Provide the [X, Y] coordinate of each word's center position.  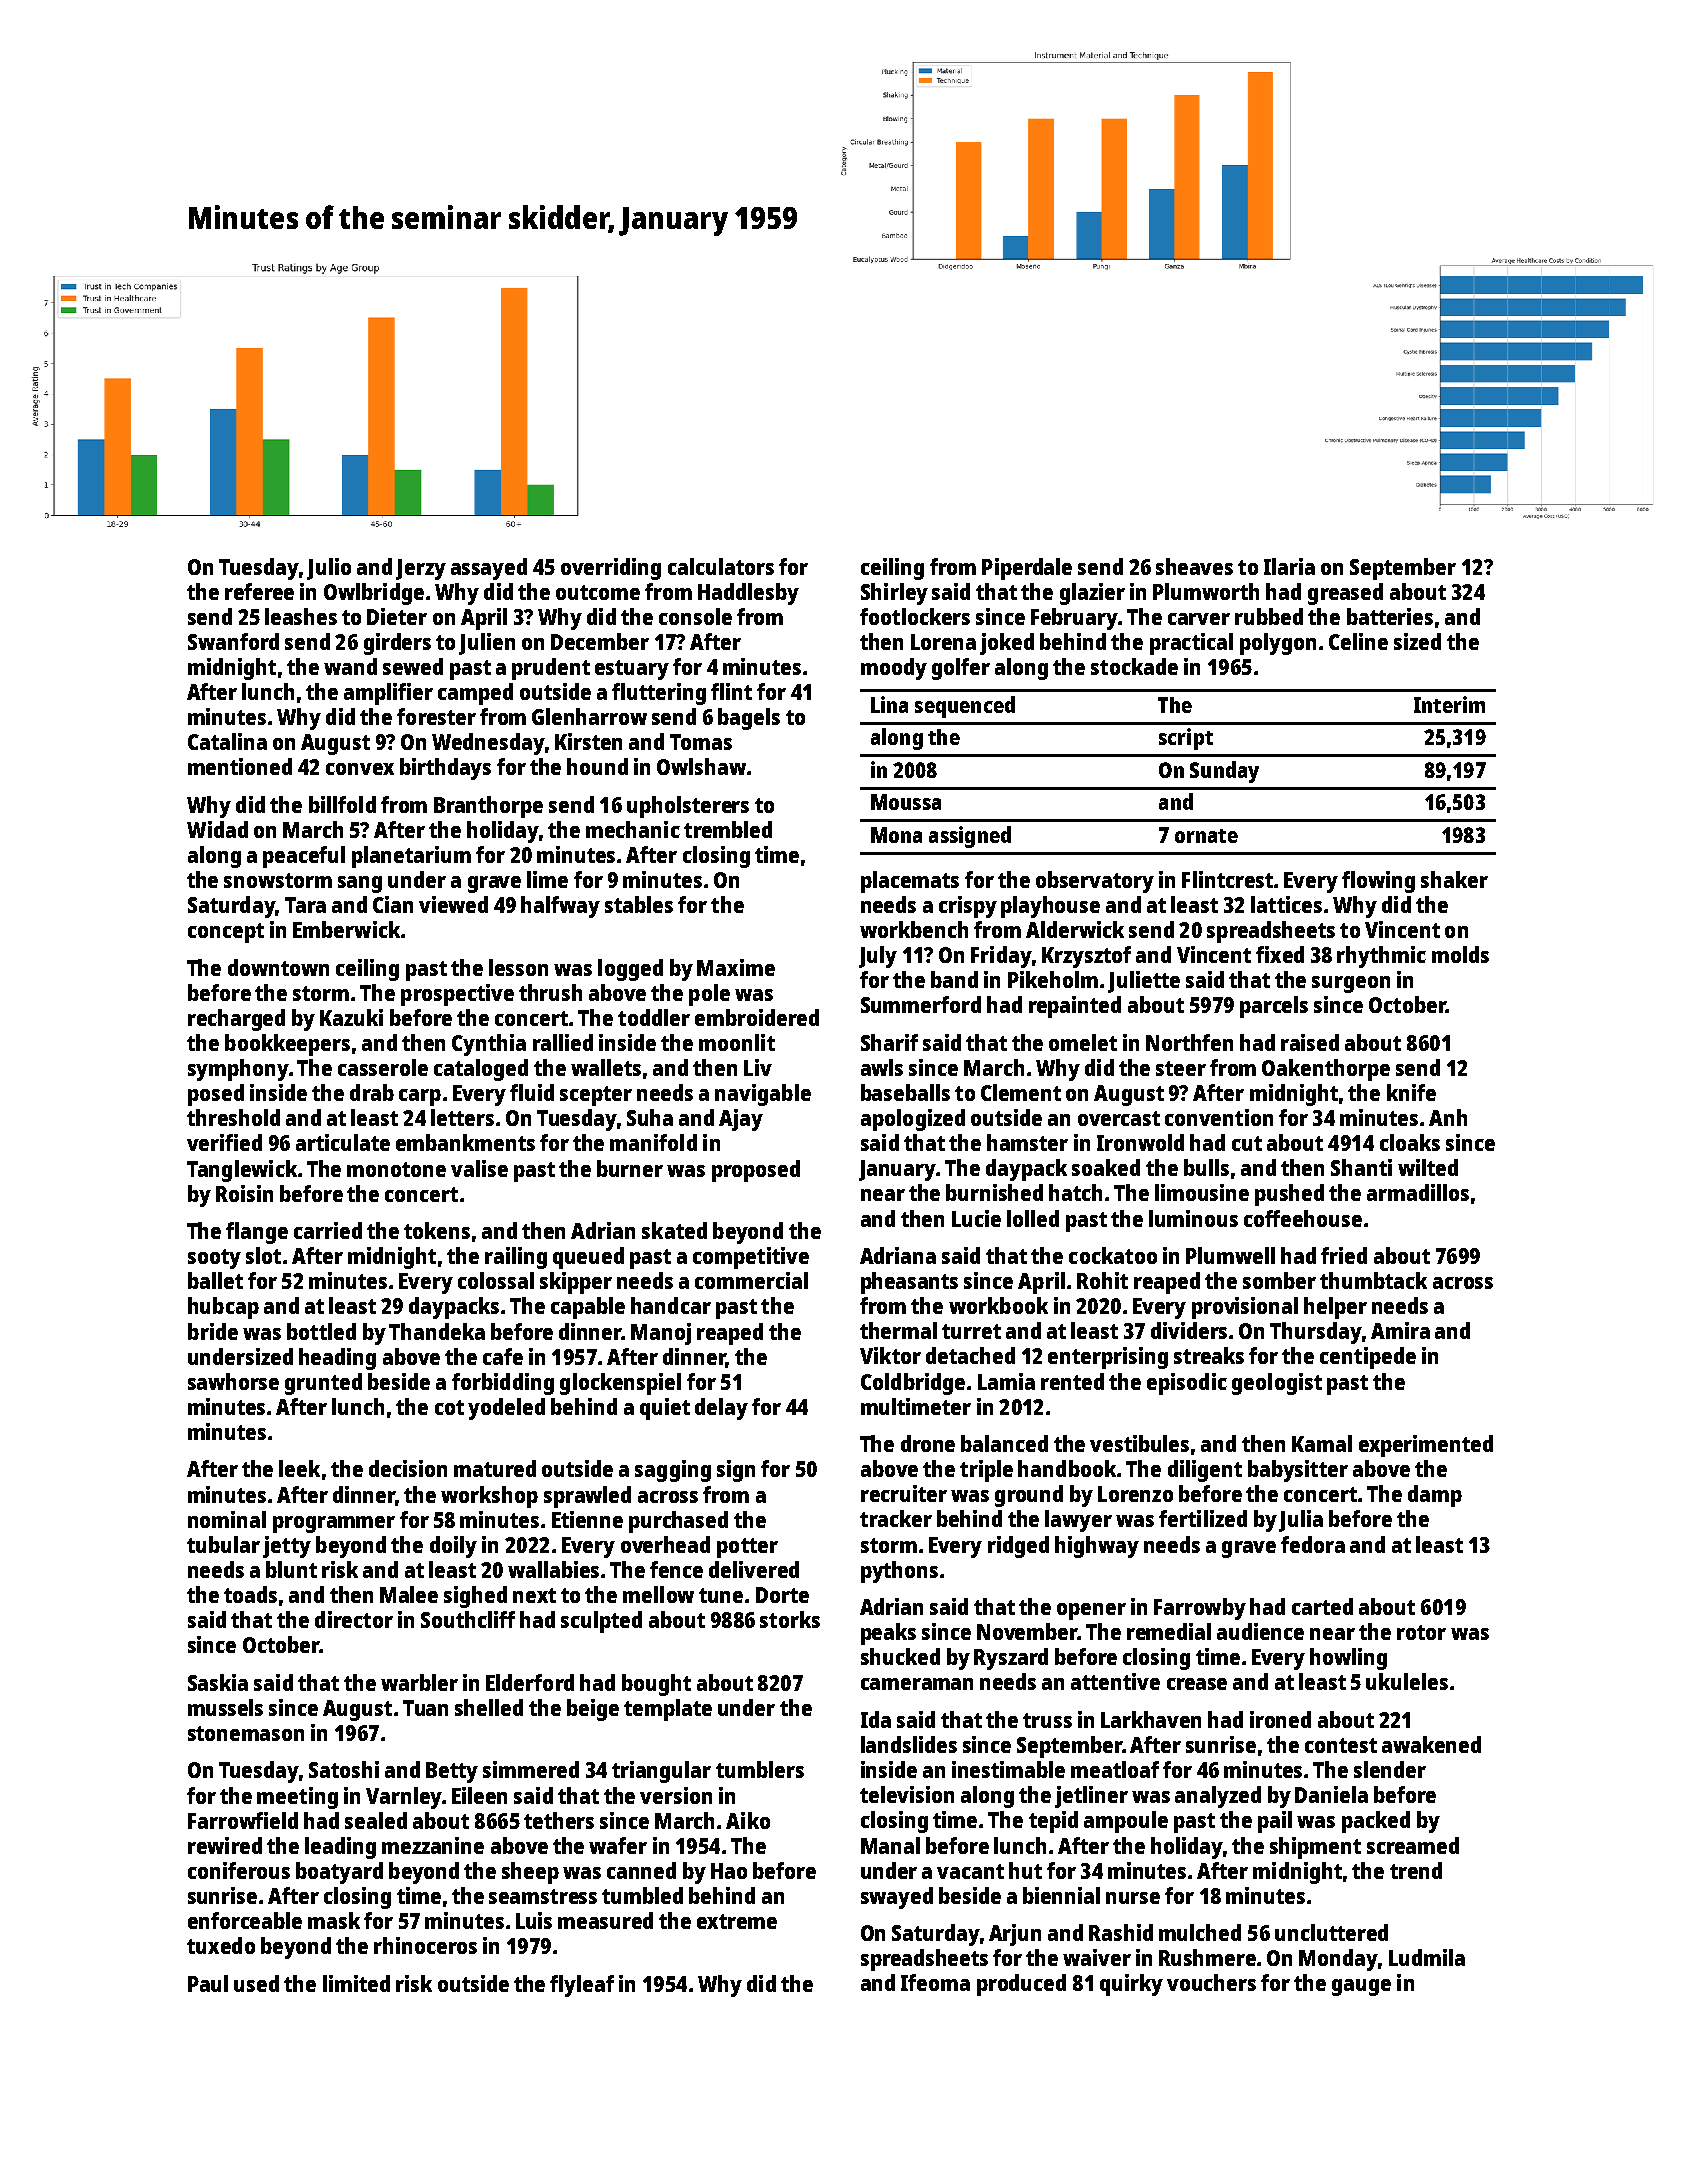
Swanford [233, 641]
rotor [1421, 1632]
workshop [489, 1497]
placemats [910, 882]
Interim [1449, 704]
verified [224, 1142]
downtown [278, 967]
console [695, 616]
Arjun [1015, 1935]
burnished [994, 1192]
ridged [1018, 1547]
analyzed [1218, 1797]
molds [1460, 954]
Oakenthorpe [1326, 1070]
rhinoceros [425, 1945]
